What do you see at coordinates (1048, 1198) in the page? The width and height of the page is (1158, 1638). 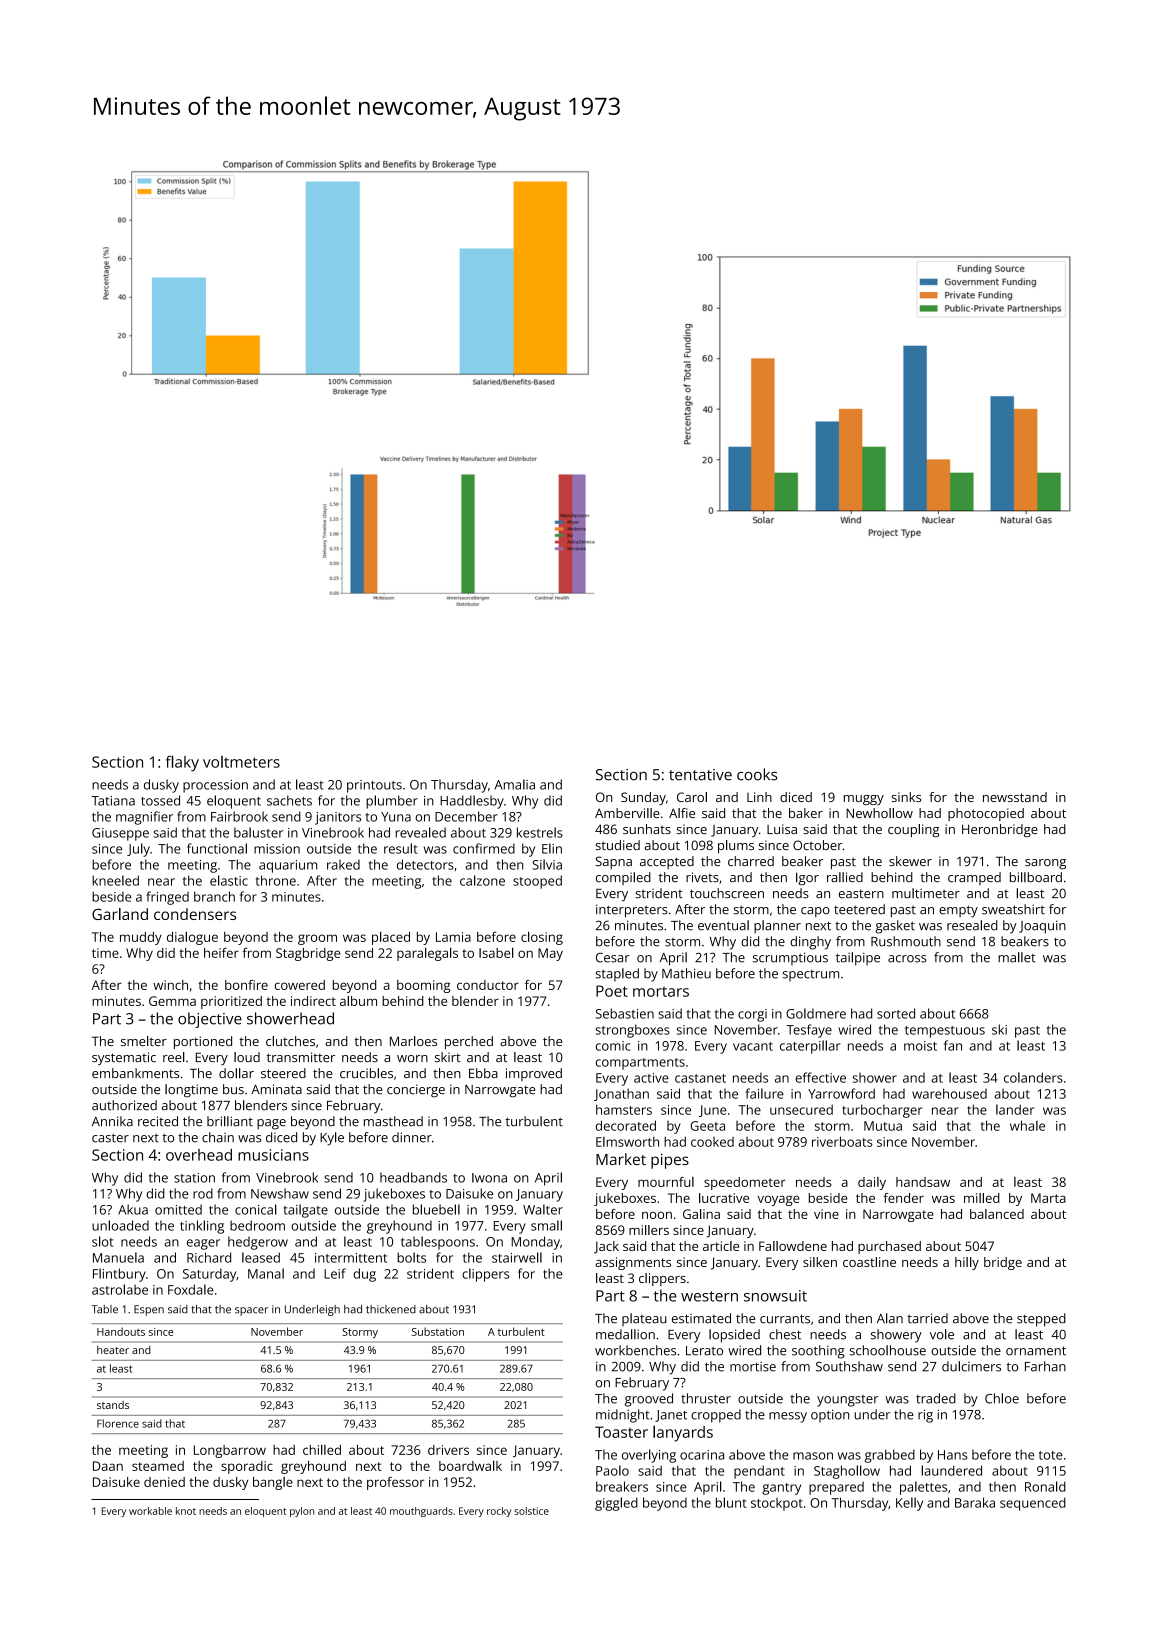 I see `Marta` at bounding box center [1048, 1198].
